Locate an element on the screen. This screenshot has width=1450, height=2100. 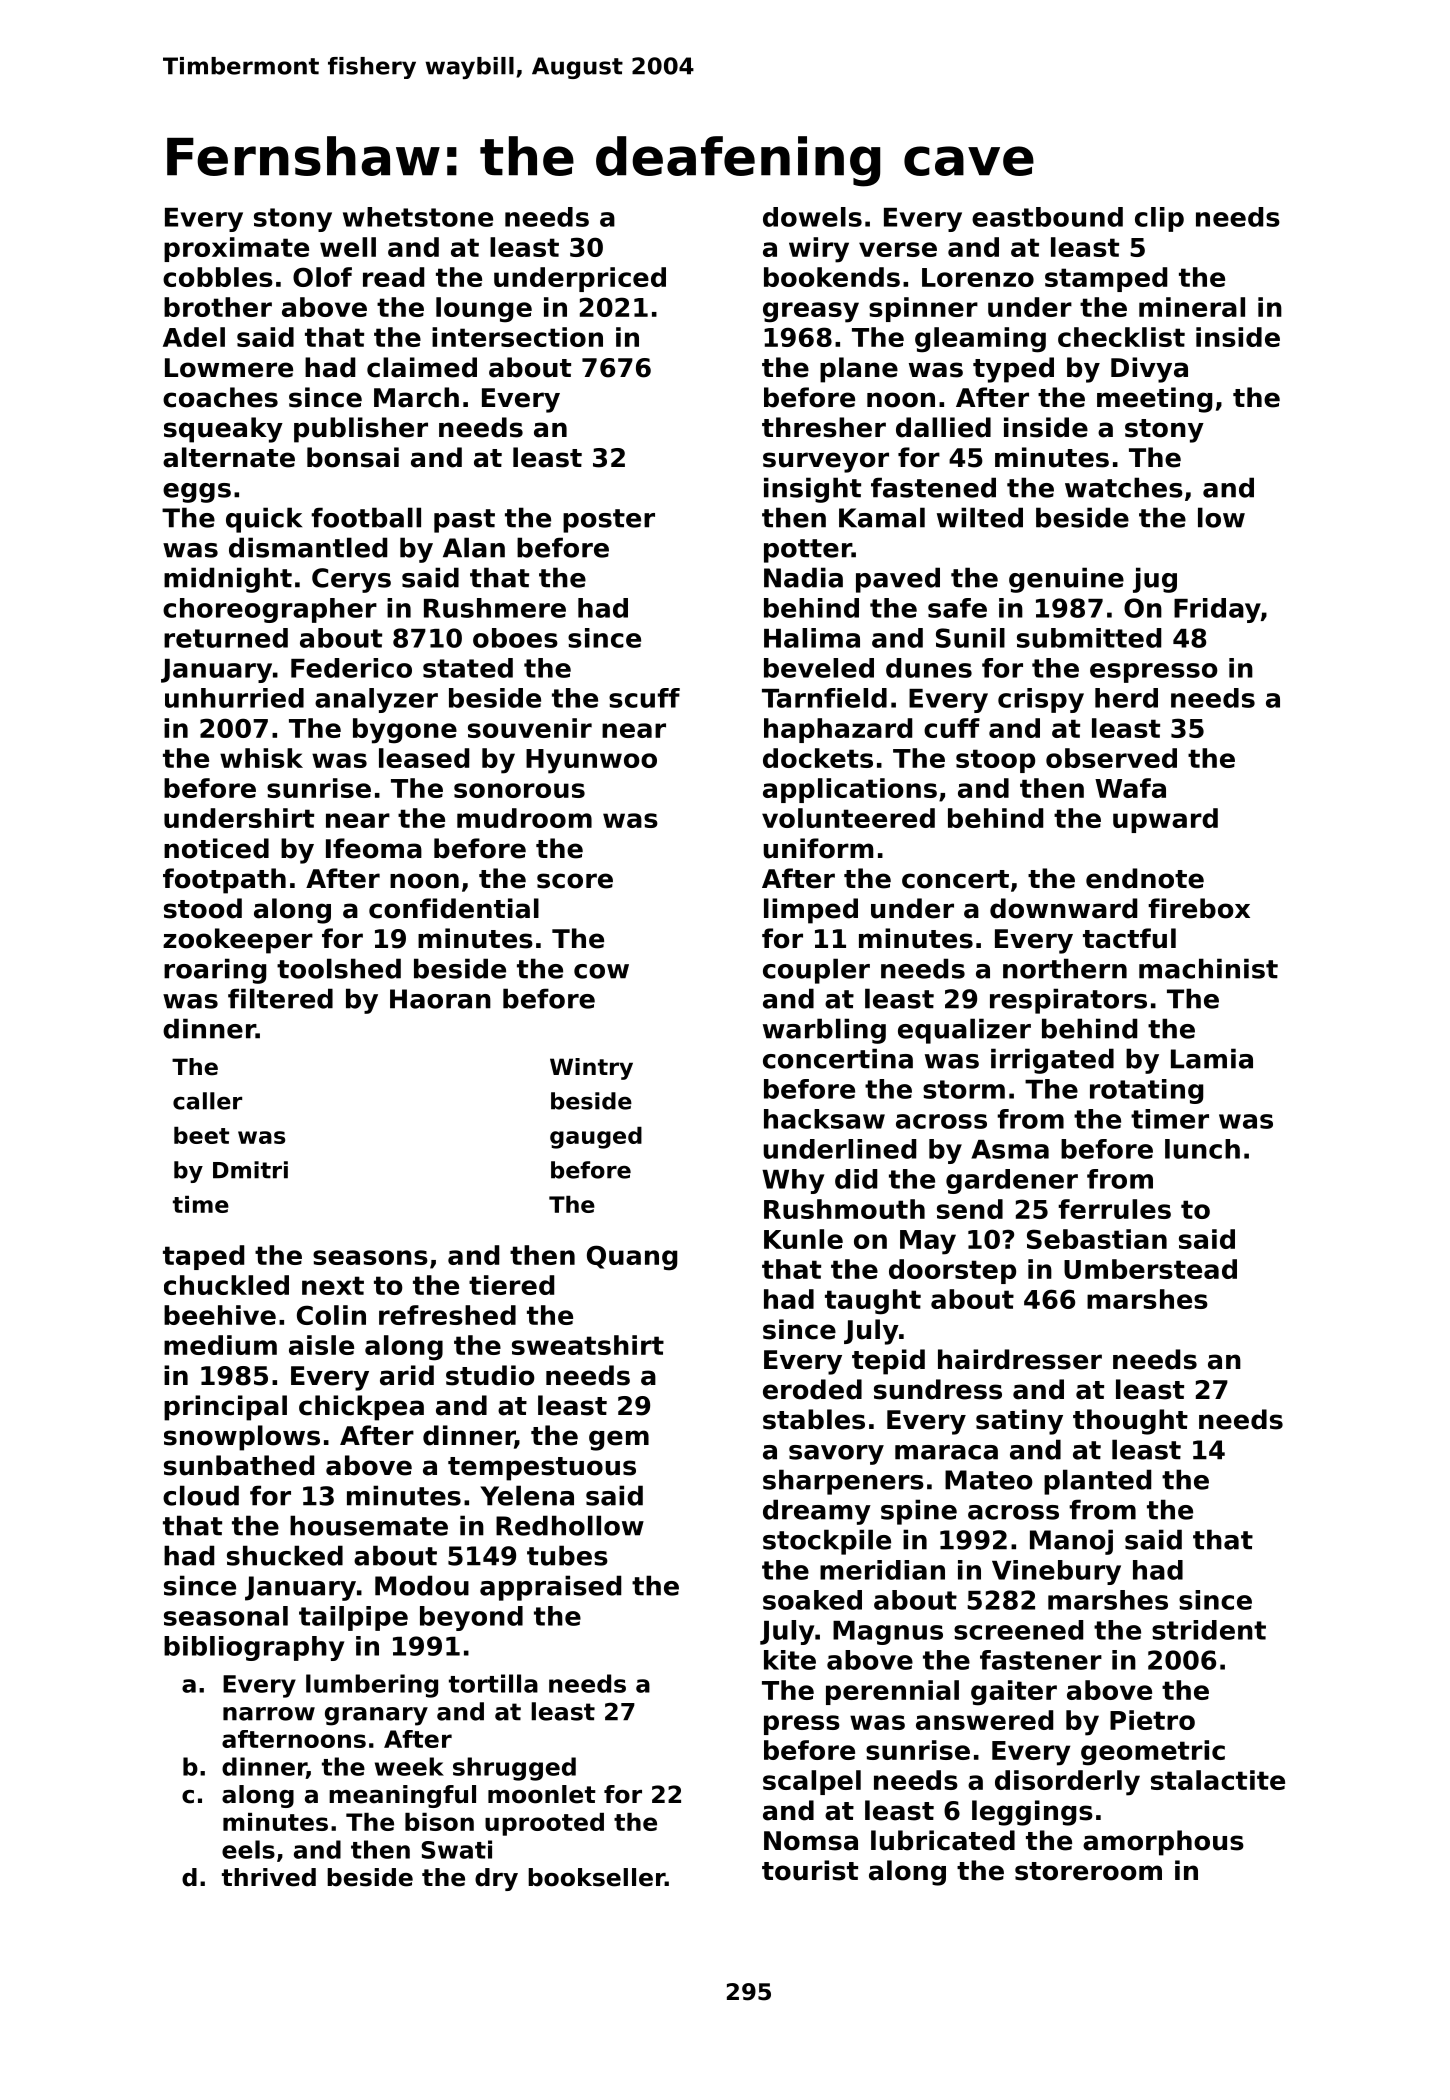
Lowmere is located at coordinates (229, 368).
